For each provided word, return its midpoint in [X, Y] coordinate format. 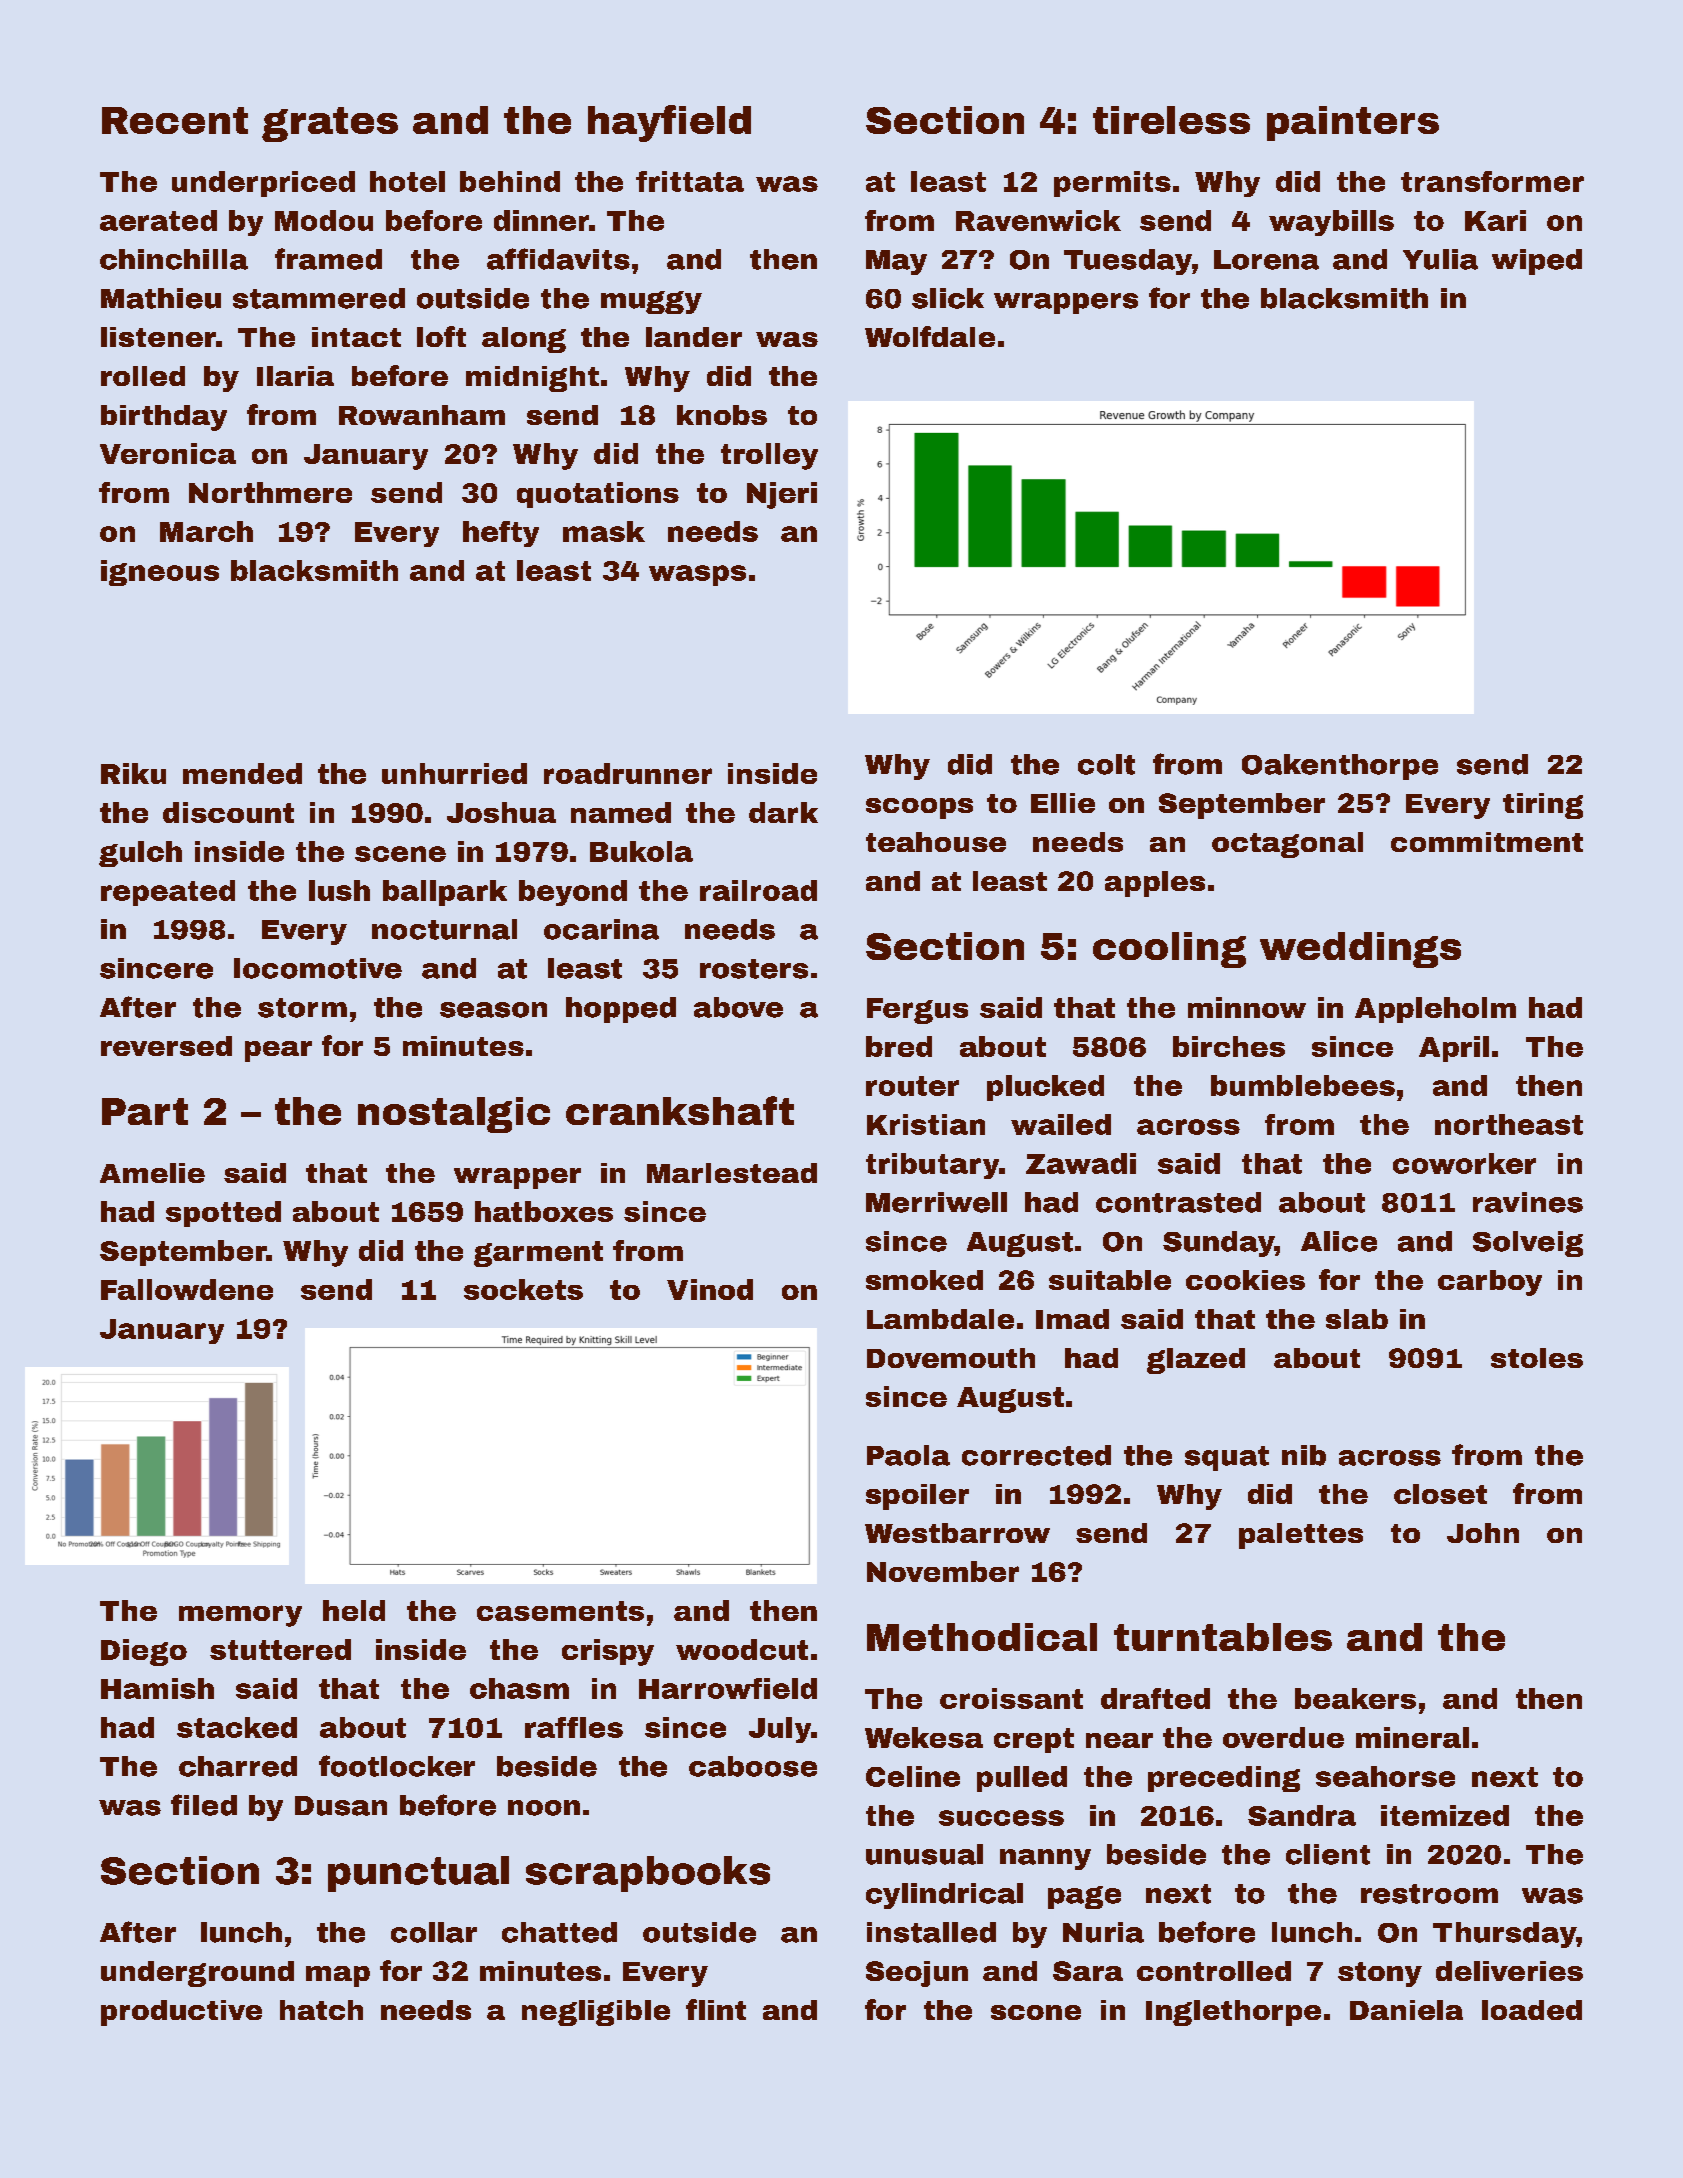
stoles [1537, 1358]
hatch [321, 2010]
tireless [1171, 120]
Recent [175, 120]
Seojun [917, 1974]
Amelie [152, 1173]
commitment [1487, 842]
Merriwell [936, 1202]
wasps [697, 575]
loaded [1532, 2010]
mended [242, 773]
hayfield [669, 123]
